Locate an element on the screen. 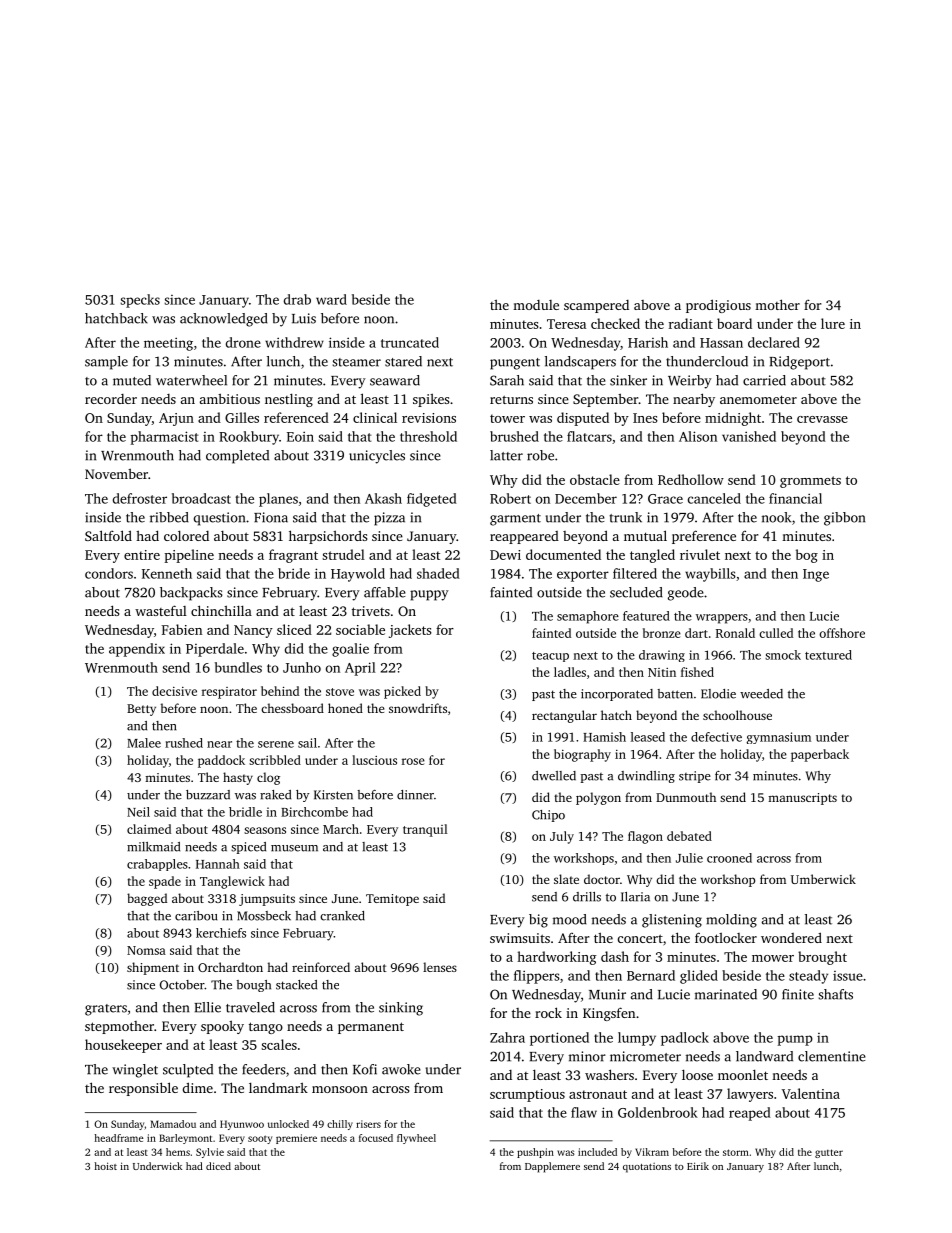 This screenshot has width=952, height=1233. Dapplemere is located at coordinates (552, 1167).
